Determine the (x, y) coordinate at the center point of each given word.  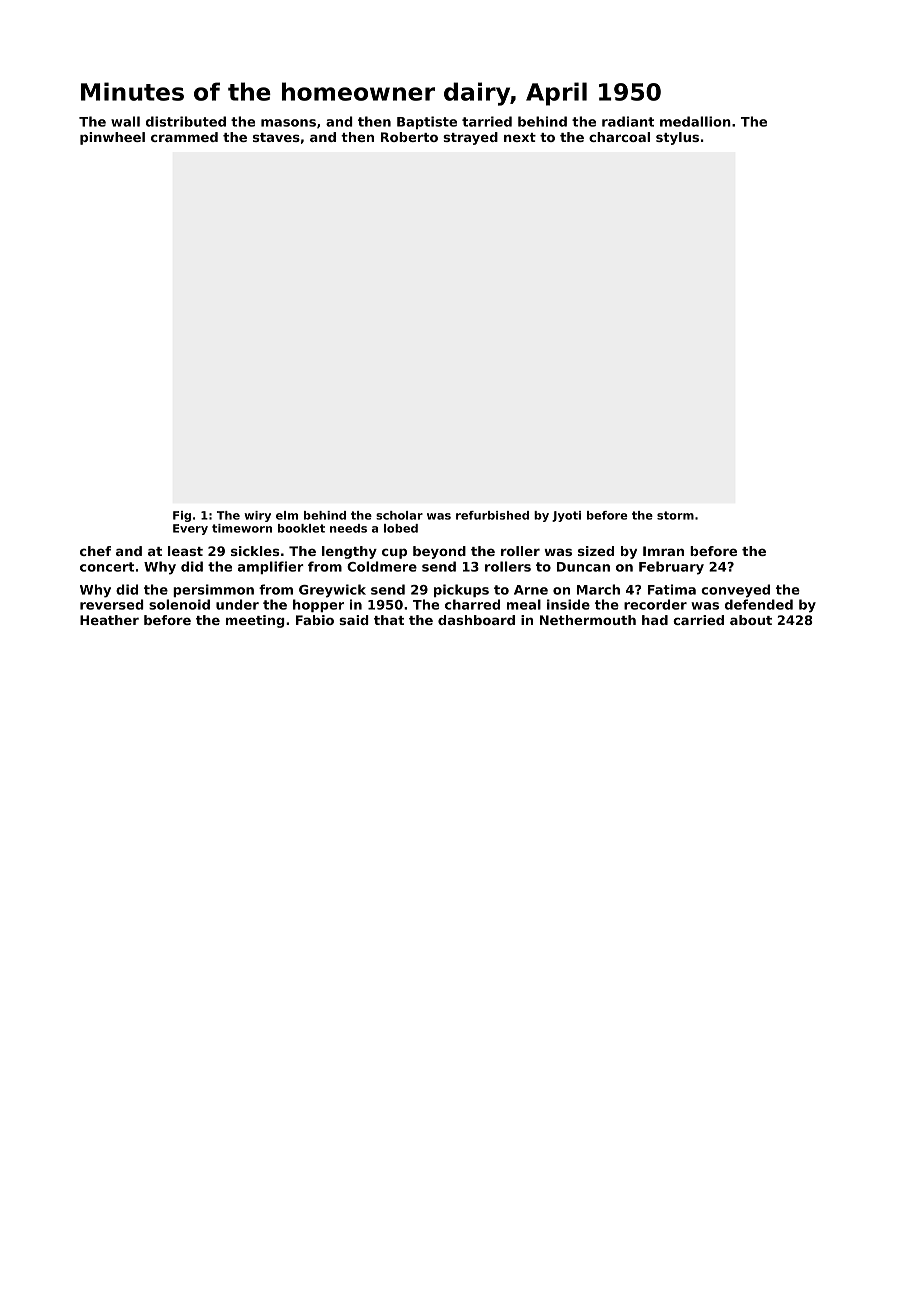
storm (675, 515)
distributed (186, 121)
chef (95, 551)
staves (276, 137)
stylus (677, 138)
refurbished (492, 515)
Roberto (409, 137)
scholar (399, 515)
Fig (182, 516)
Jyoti (566, 516)
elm (287, 515)
